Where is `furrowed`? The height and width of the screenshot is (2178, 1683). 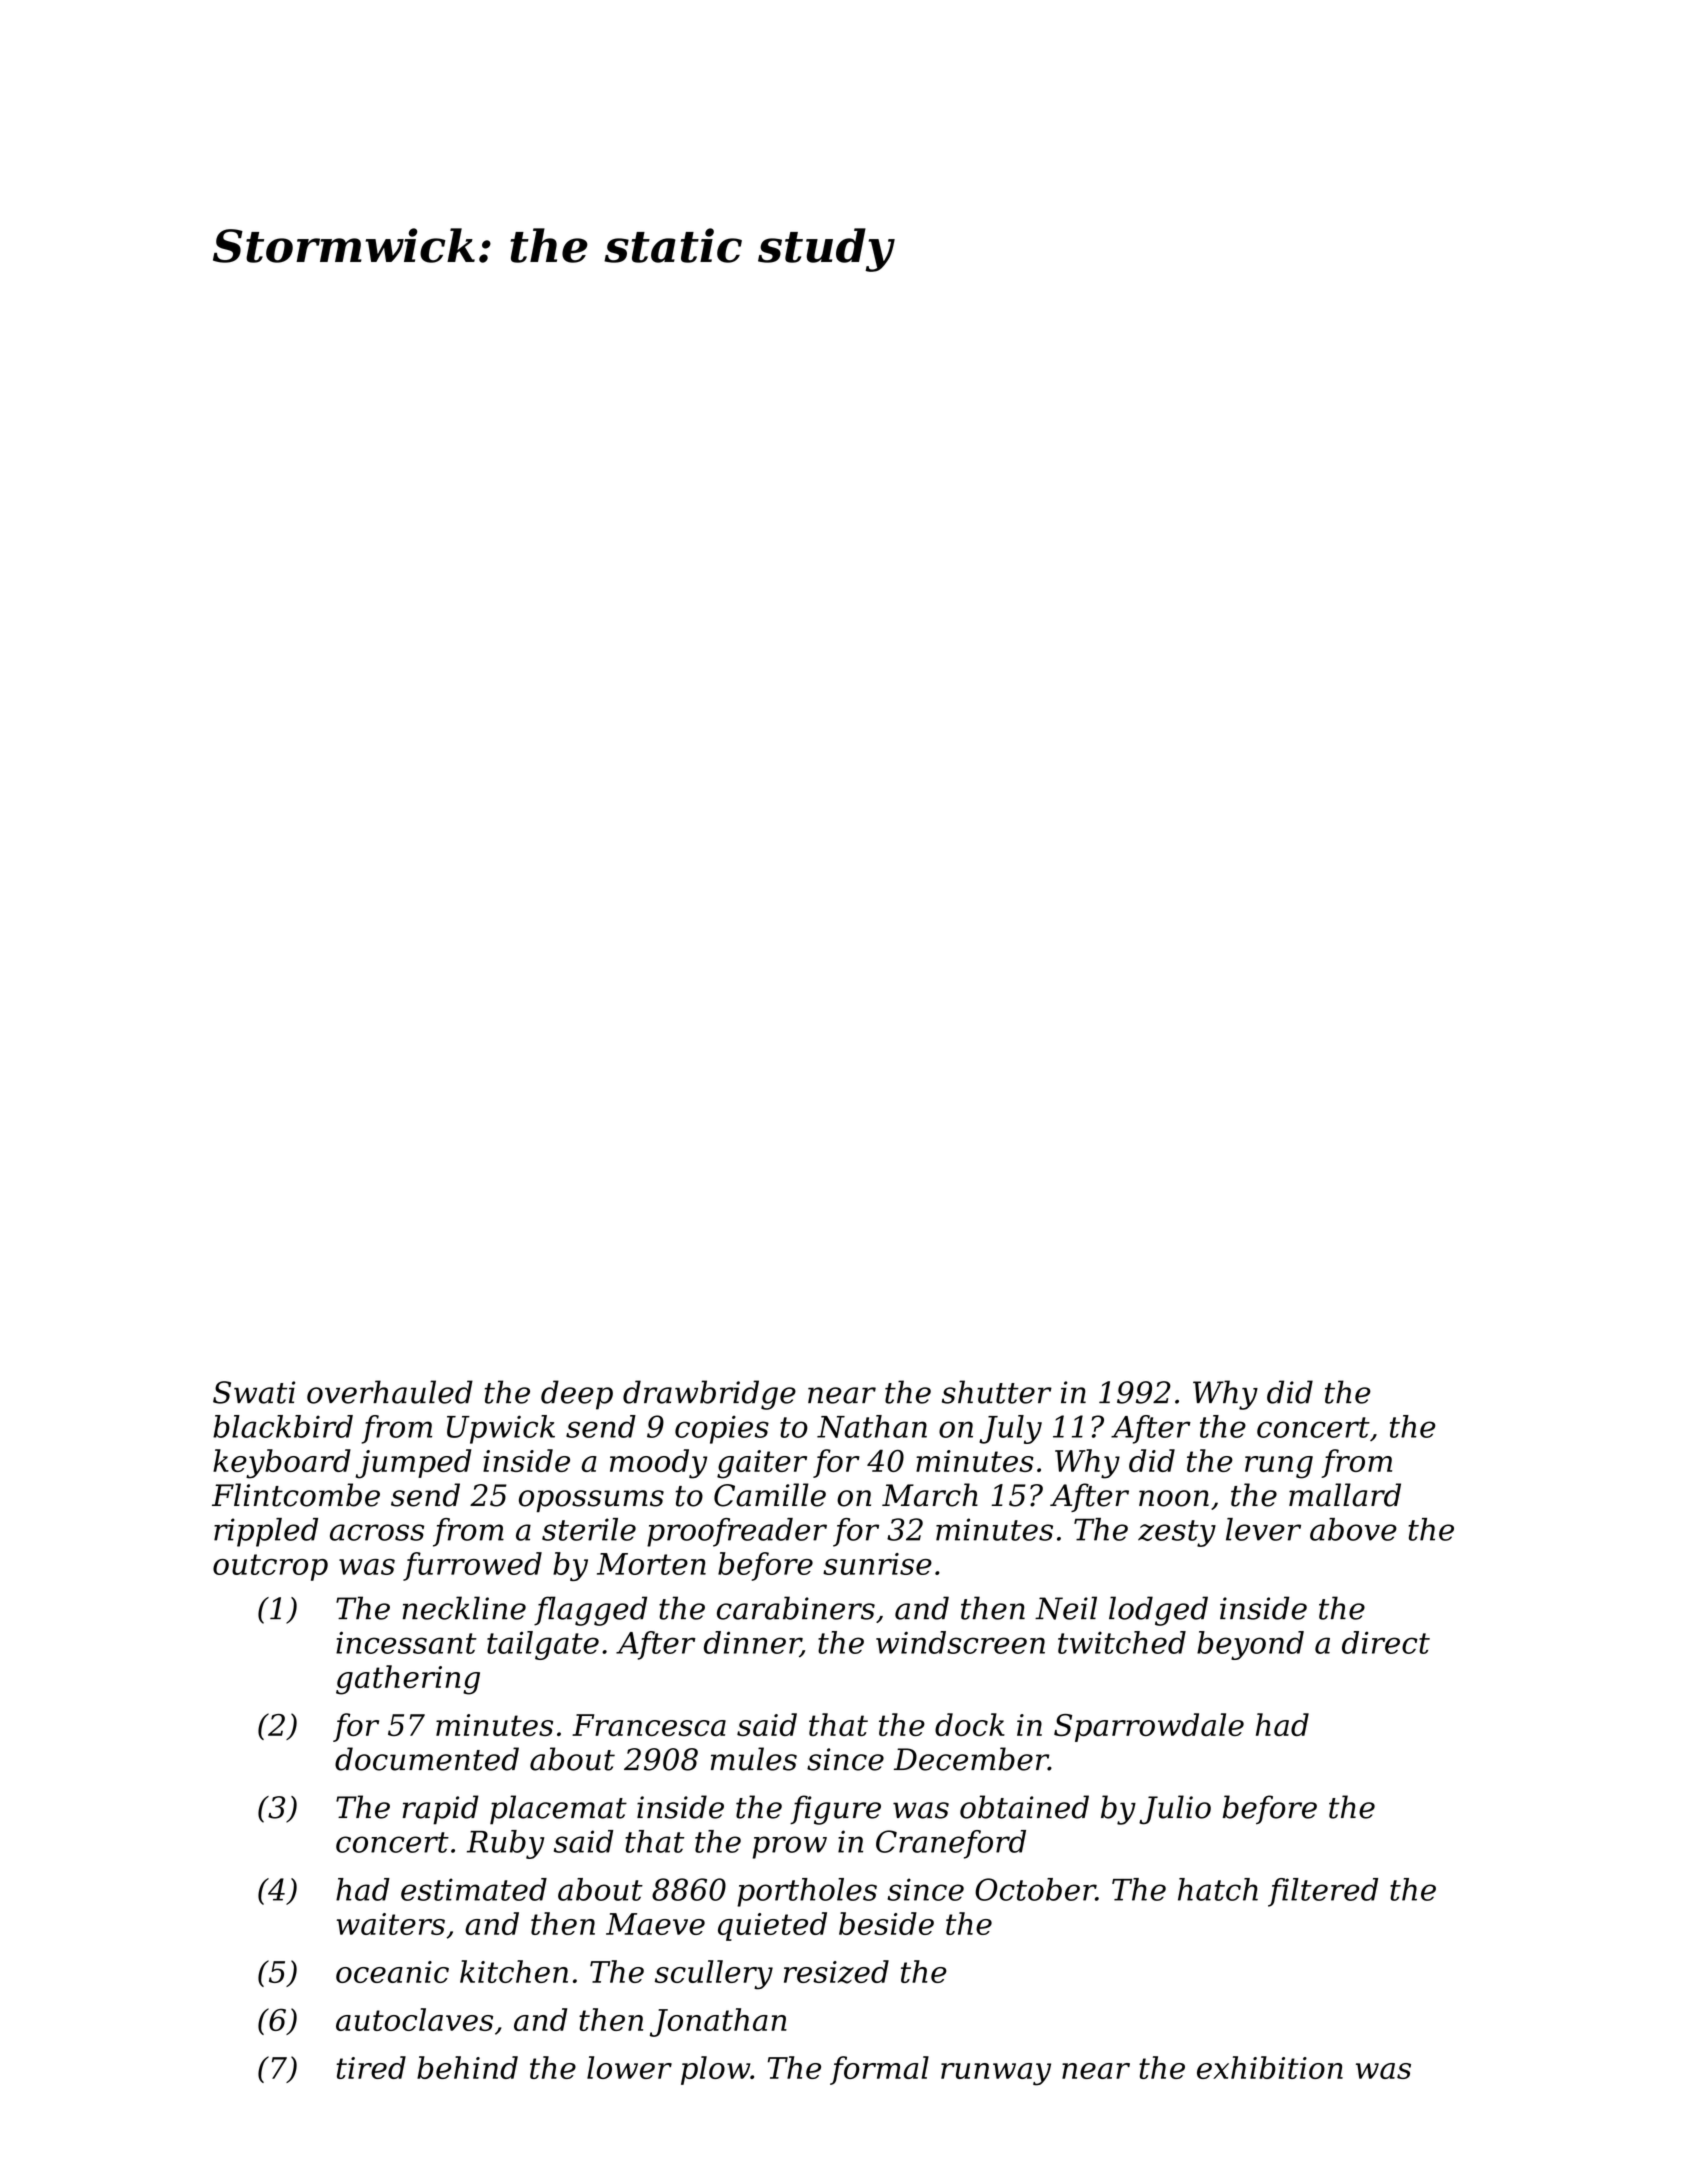 furrowed is located at coordinates (472, 1566).
